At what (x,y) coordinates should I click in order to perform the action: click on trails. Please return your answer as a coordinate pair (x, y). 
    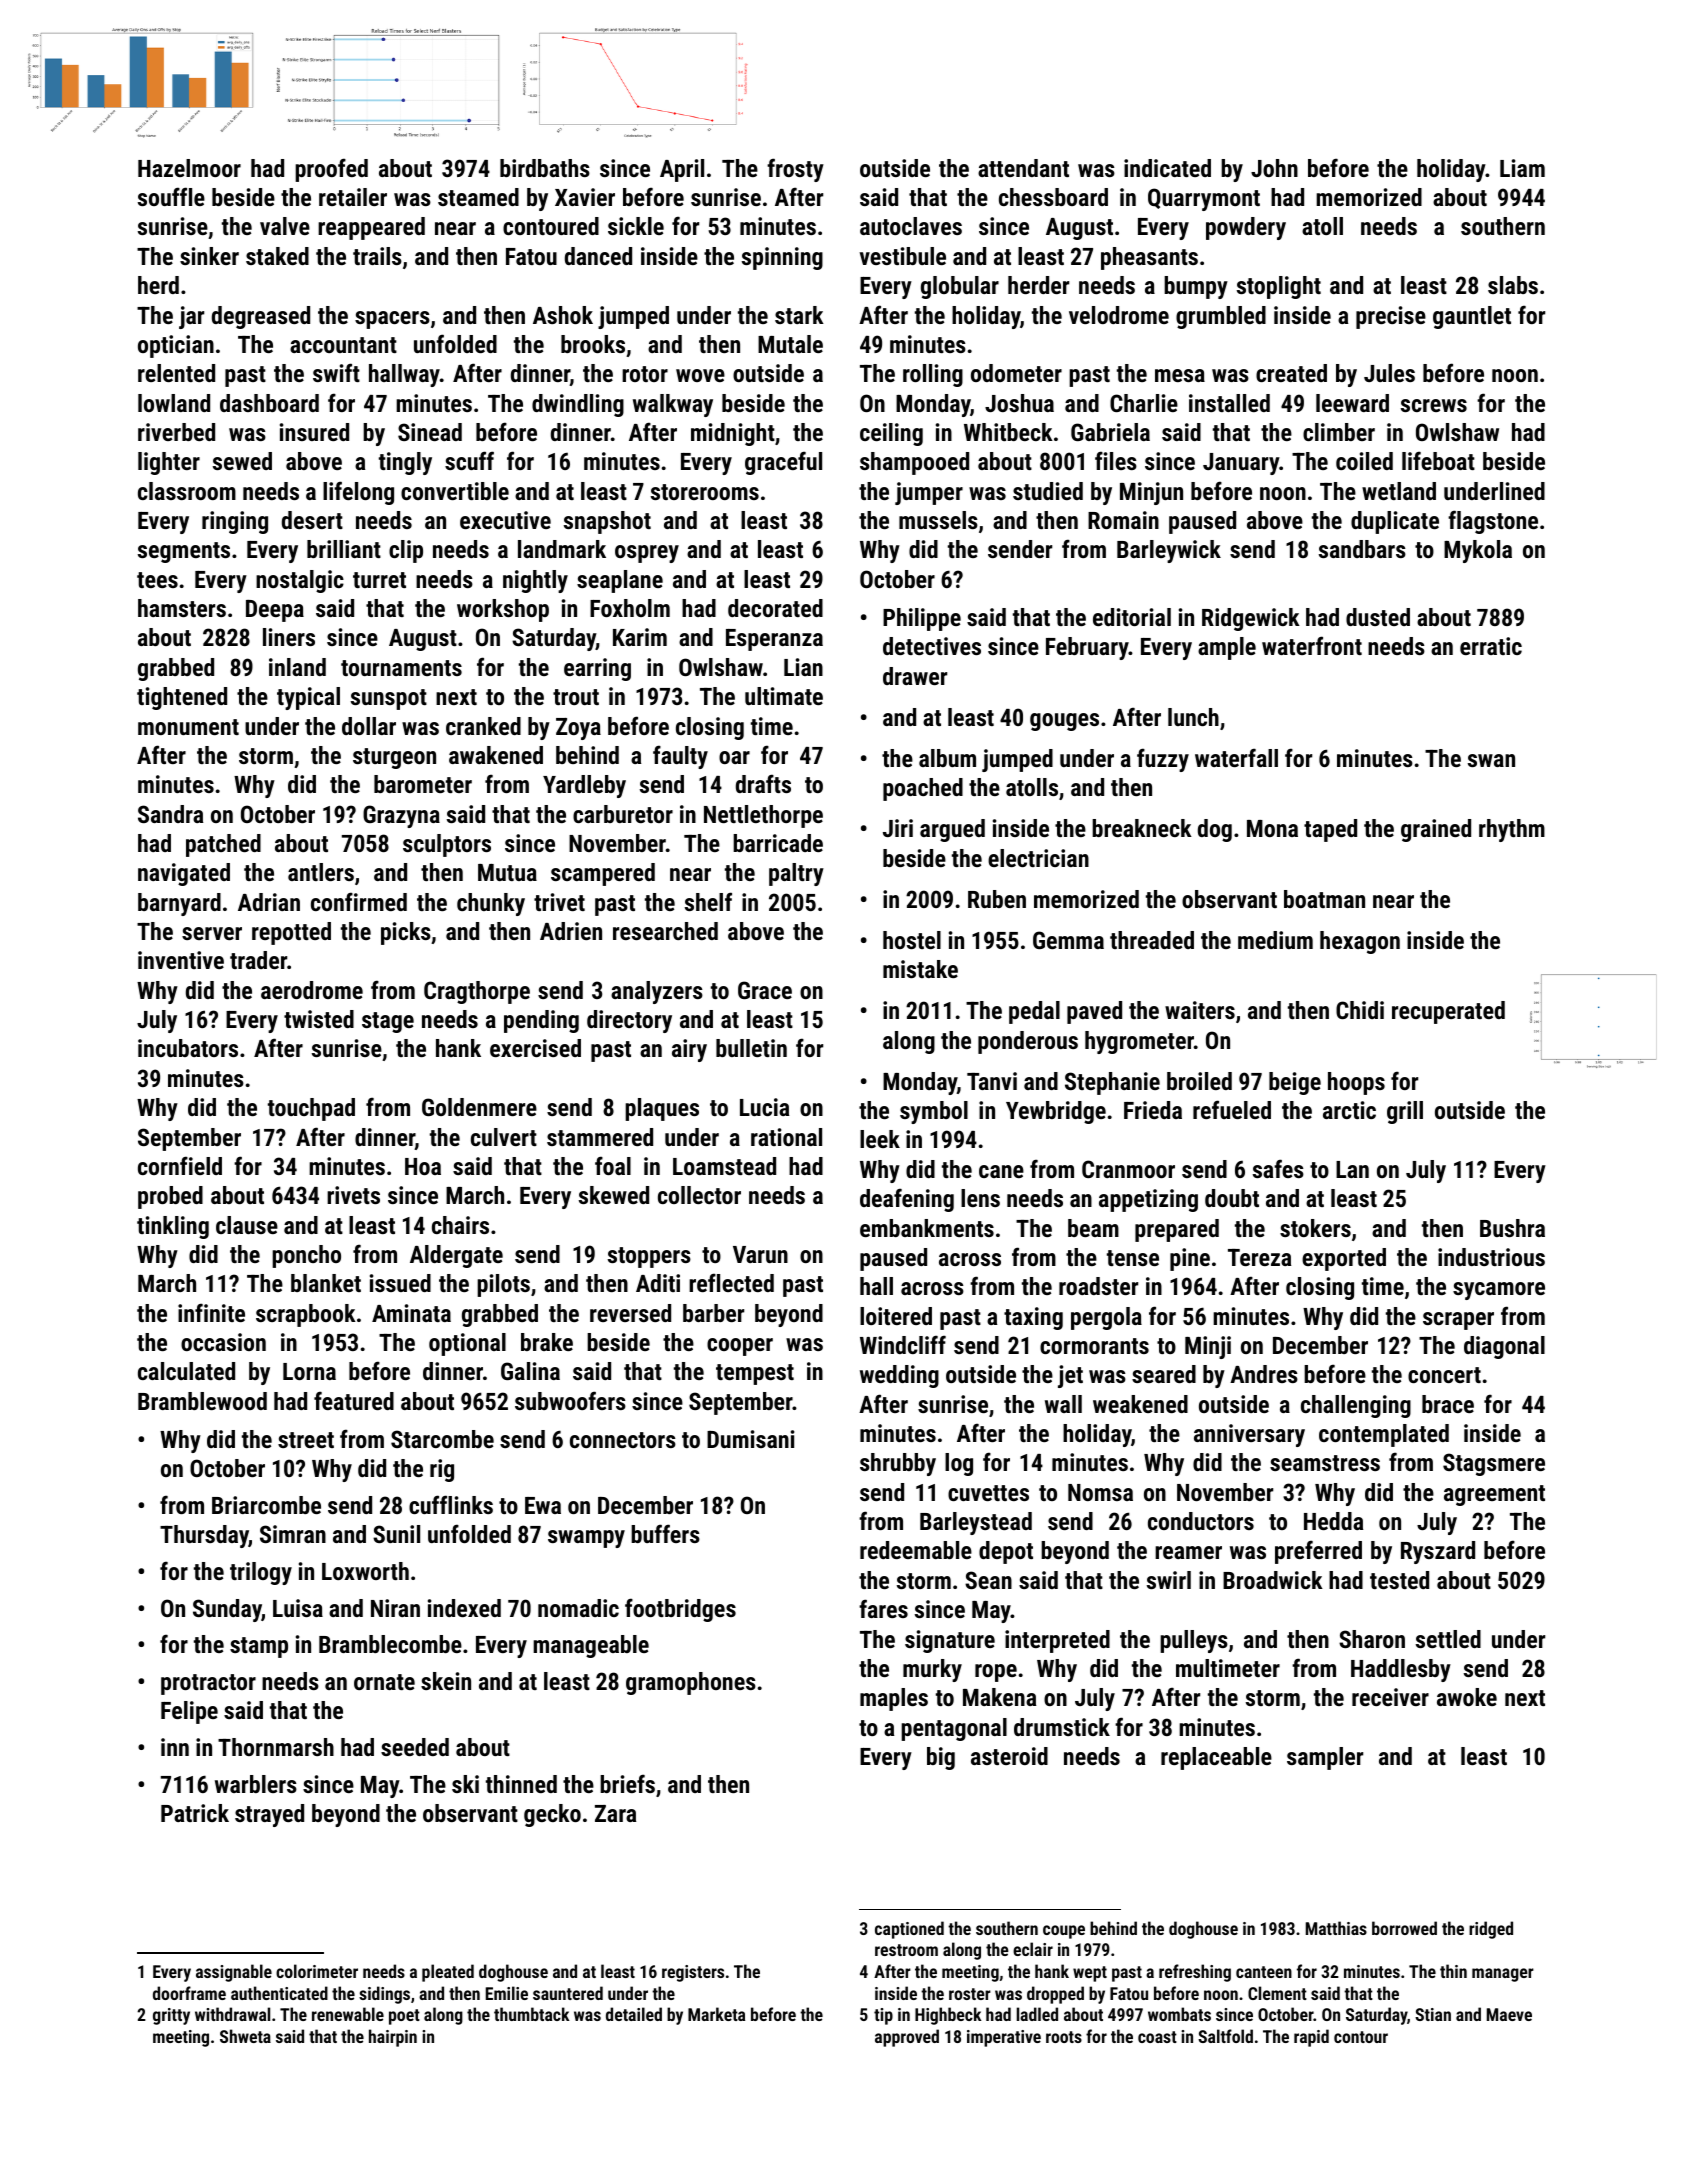
    Looking at the image, I should click on (377, 256).
